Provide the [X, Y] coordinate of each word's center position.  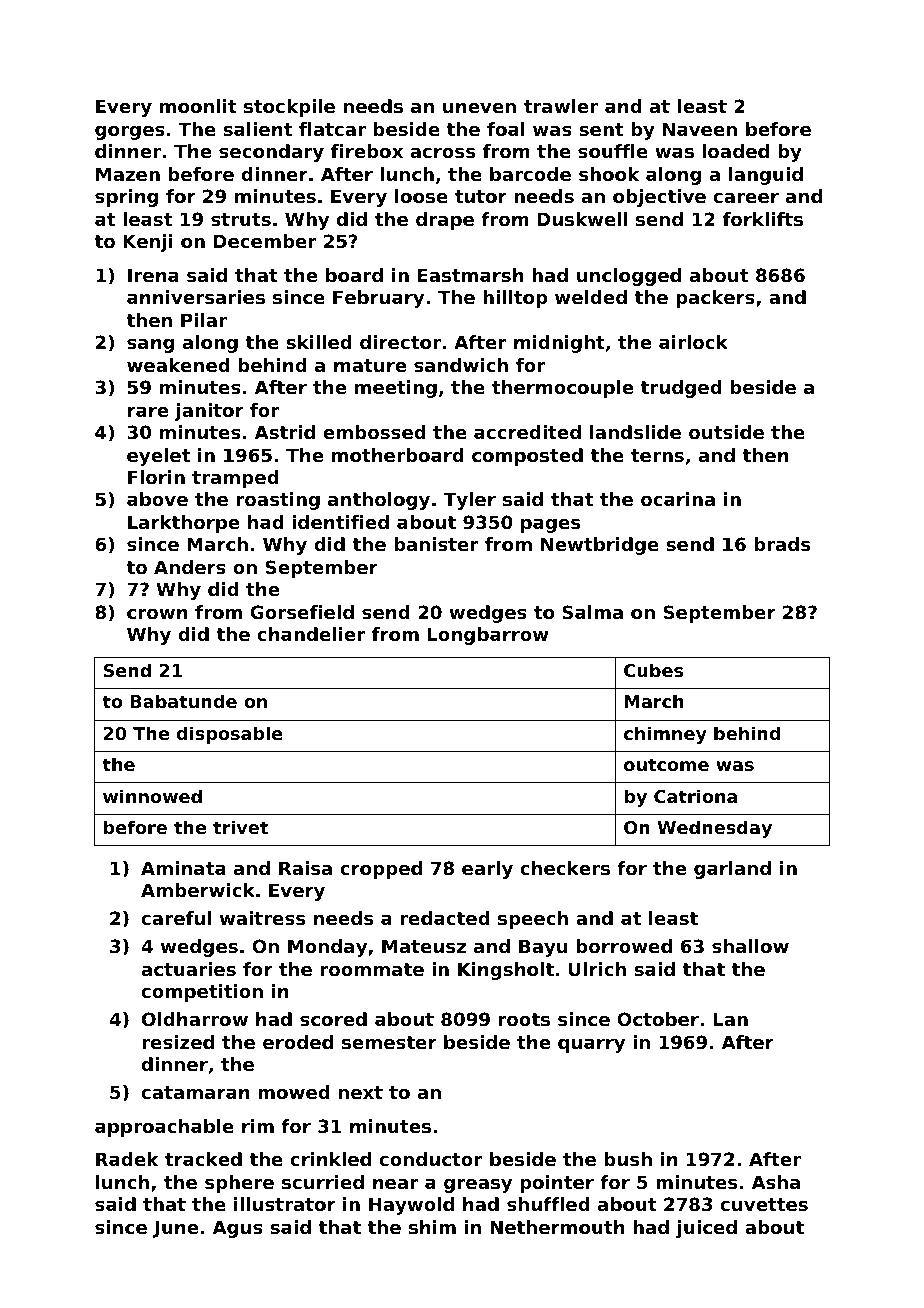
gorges [130, 133]
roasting [278, 501]
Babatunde [184, 701]
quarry [591, 1046]
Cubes [653, 670]
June [175, 1229]
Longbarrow [488, 636]
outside [726, 432]
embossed [374, 432]
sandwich [461, 365]
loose [421, 196]
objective [659, 198]
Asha [776, 1182]
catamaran [196, 1092]
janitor [209, 412]
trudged [681, 389]
